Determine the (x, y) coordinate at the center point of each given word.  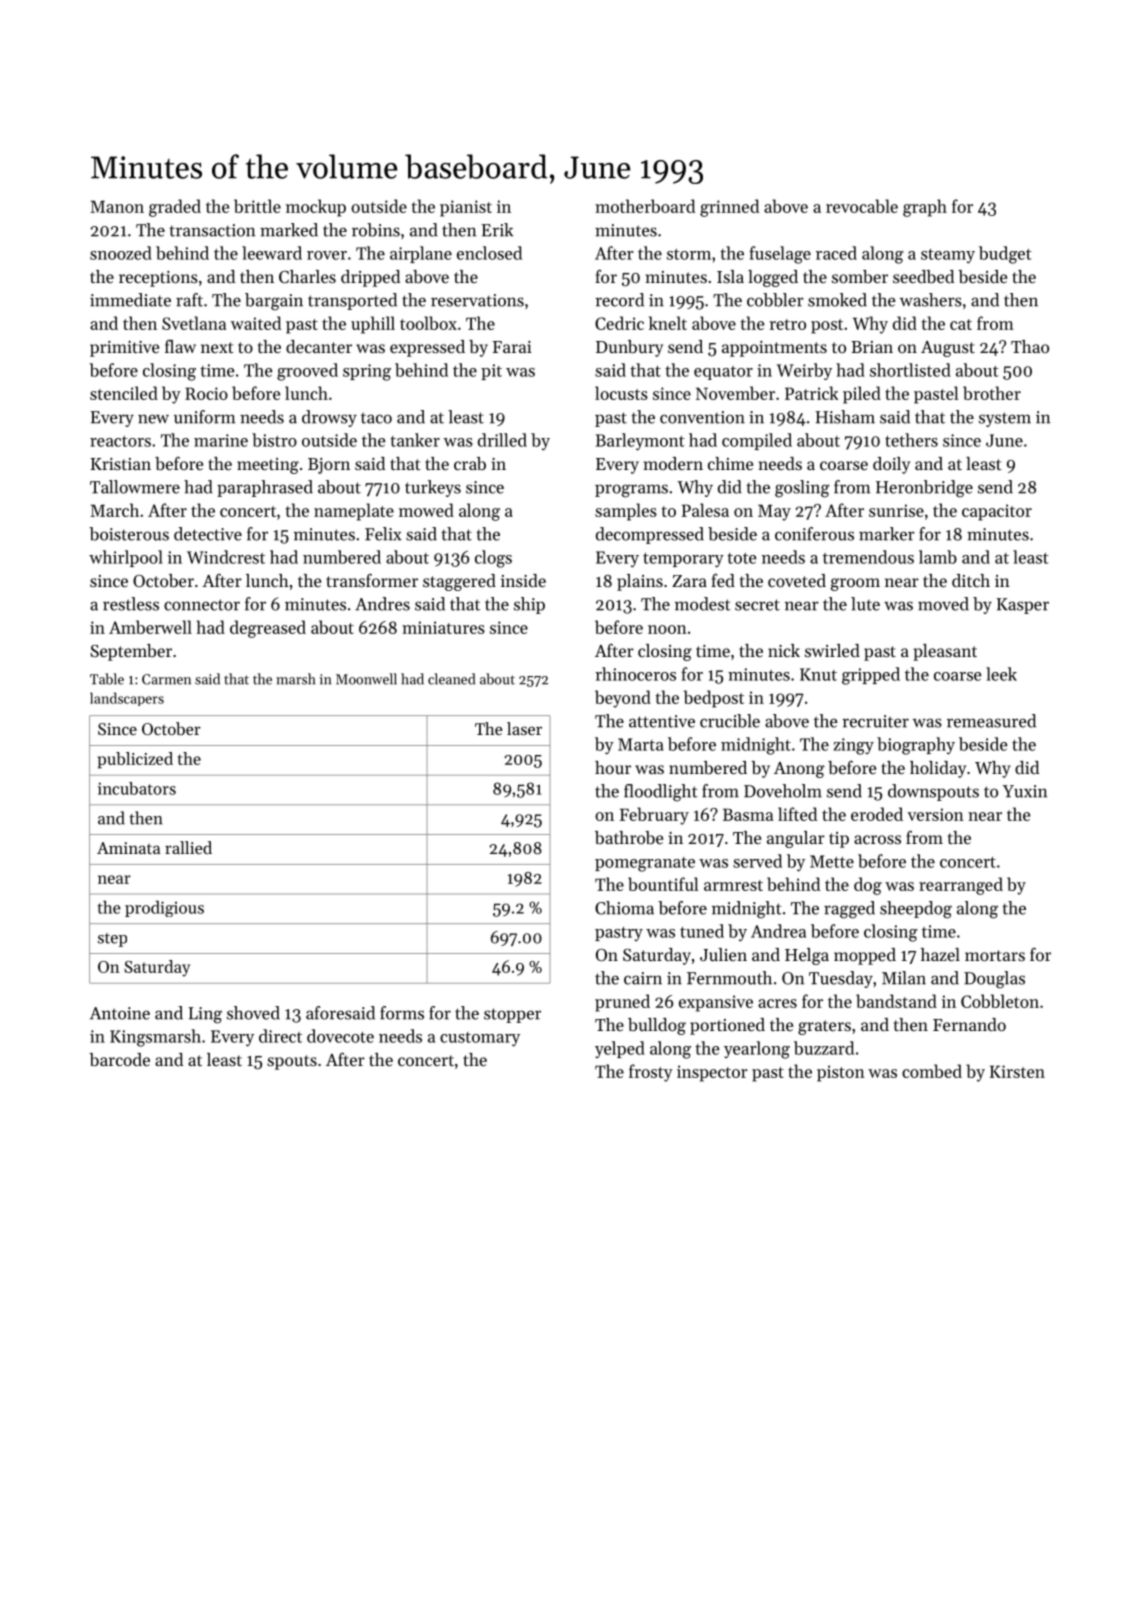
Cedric (619, 323)
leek (1001, 674)
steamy (948, 256)
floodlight (661, 793)
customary (480, 1039)
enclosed (489, 253)
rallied (188, 847)
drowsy (329, 418)
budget (1005, 255)
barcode (119, 1059)
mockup (316, 208)
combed (932, 1071)
